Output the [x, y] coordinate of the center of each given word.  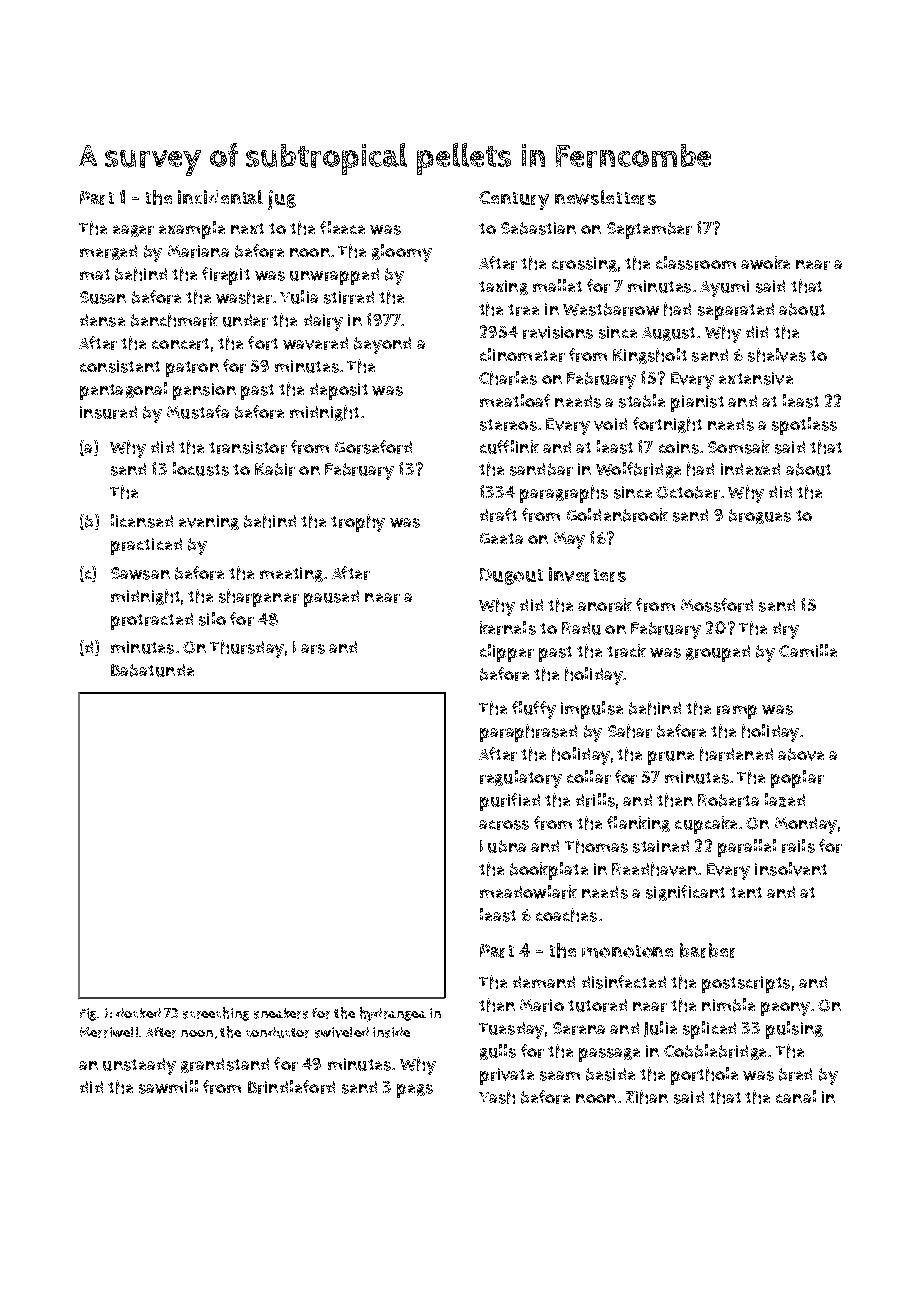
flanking [638, 824]
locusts [201, 469]
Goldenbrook [617, 515]
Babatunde [152, 670]
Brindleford [291, 1087]
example [192, 230]
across [504, 825]
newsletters [605, 197]
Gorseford [373, 447]
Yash [497, 1097]
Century [514, 200]
